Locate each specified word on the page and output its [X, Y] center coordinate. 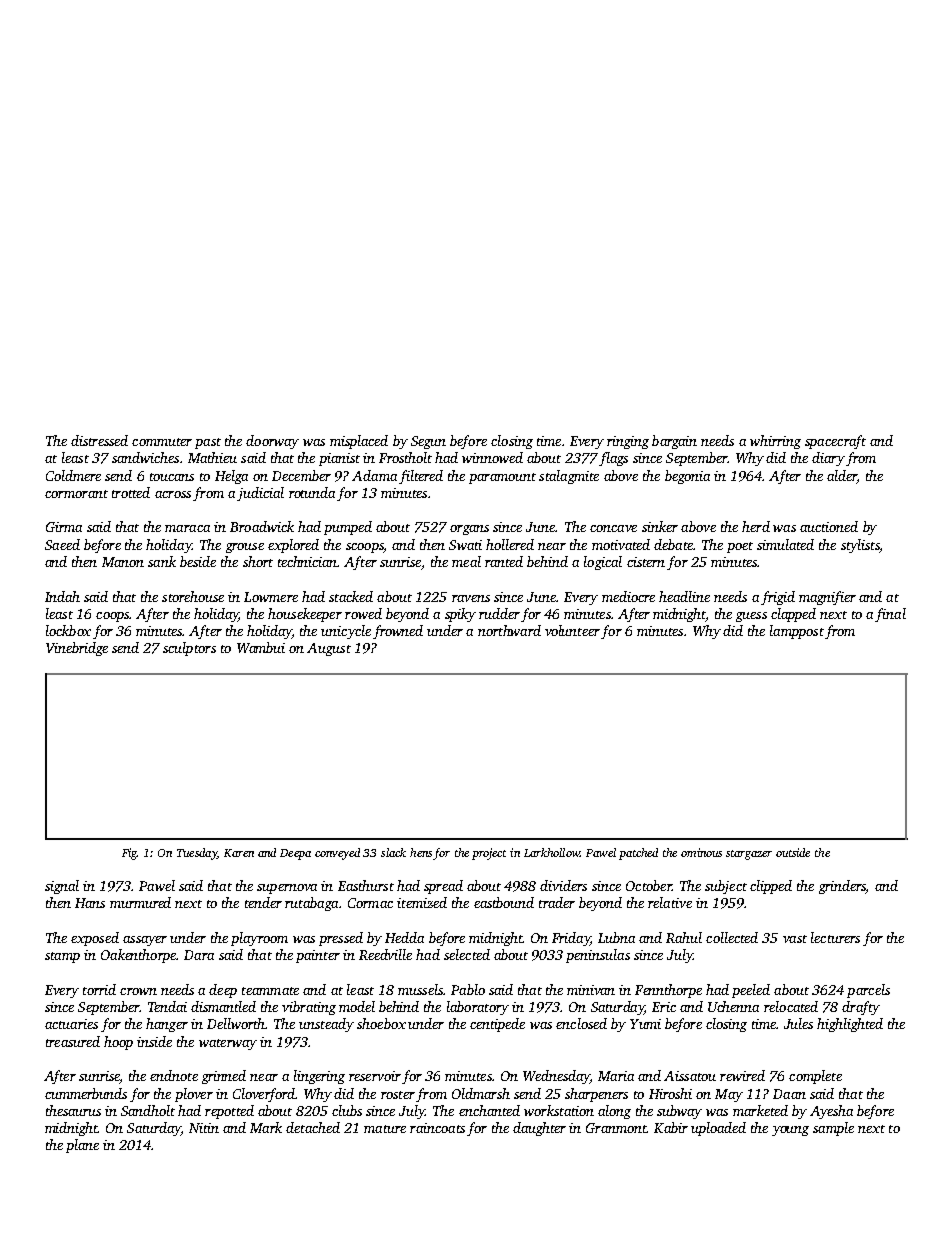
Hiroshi [670, 1093]
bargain [674, 442]
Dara [199, 955]
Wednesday [556, 1077]
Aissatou [690, 1076]
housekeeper [305, 615]
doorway [272, 442]
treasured [73, 1041]
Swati [465, 545]
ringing [628, 442]
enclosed [581, 1023]
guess [751, 617]
